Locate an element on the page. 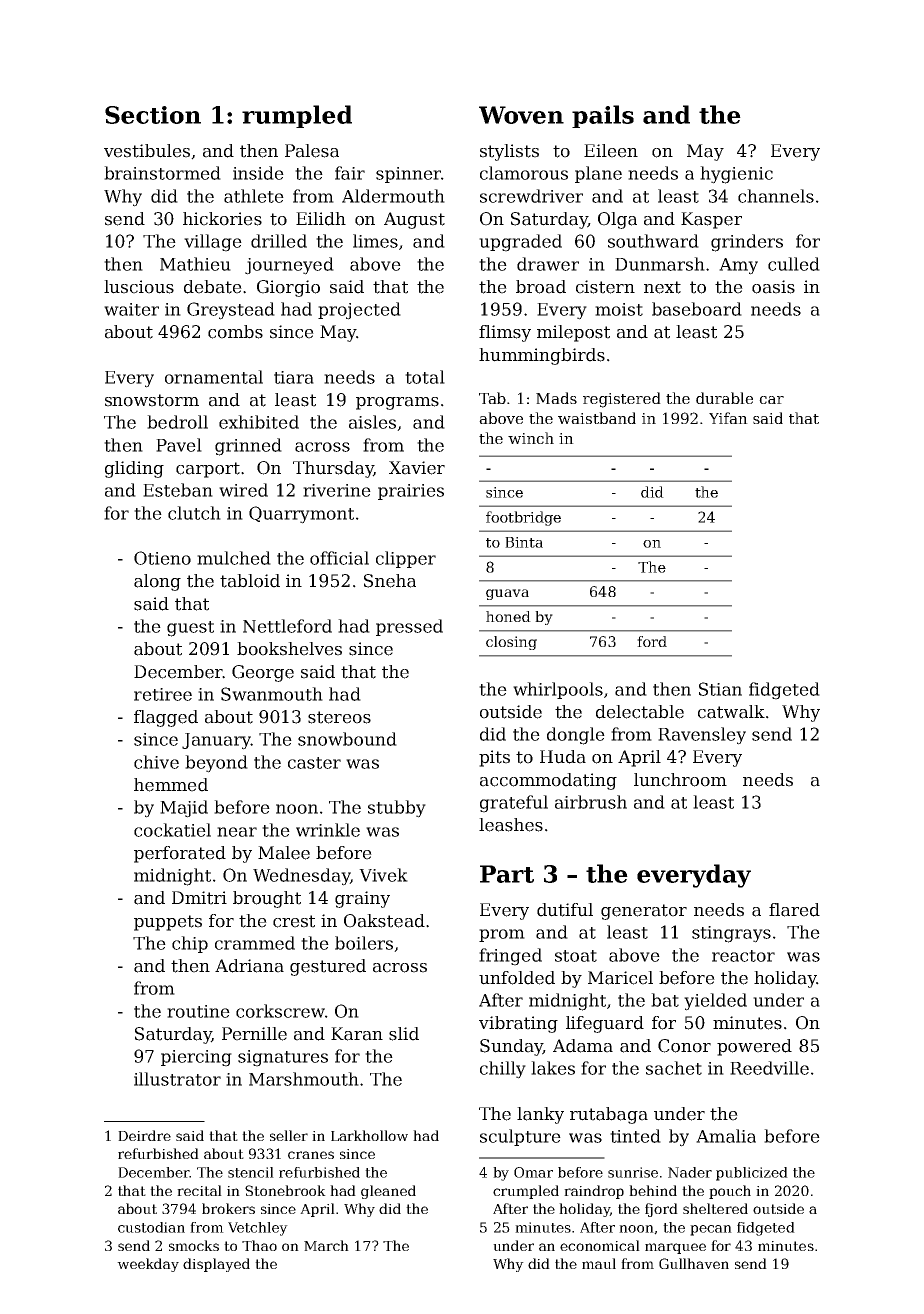 This page has height=1314, width=924. chilly is located at coordinates (503, 1070).
